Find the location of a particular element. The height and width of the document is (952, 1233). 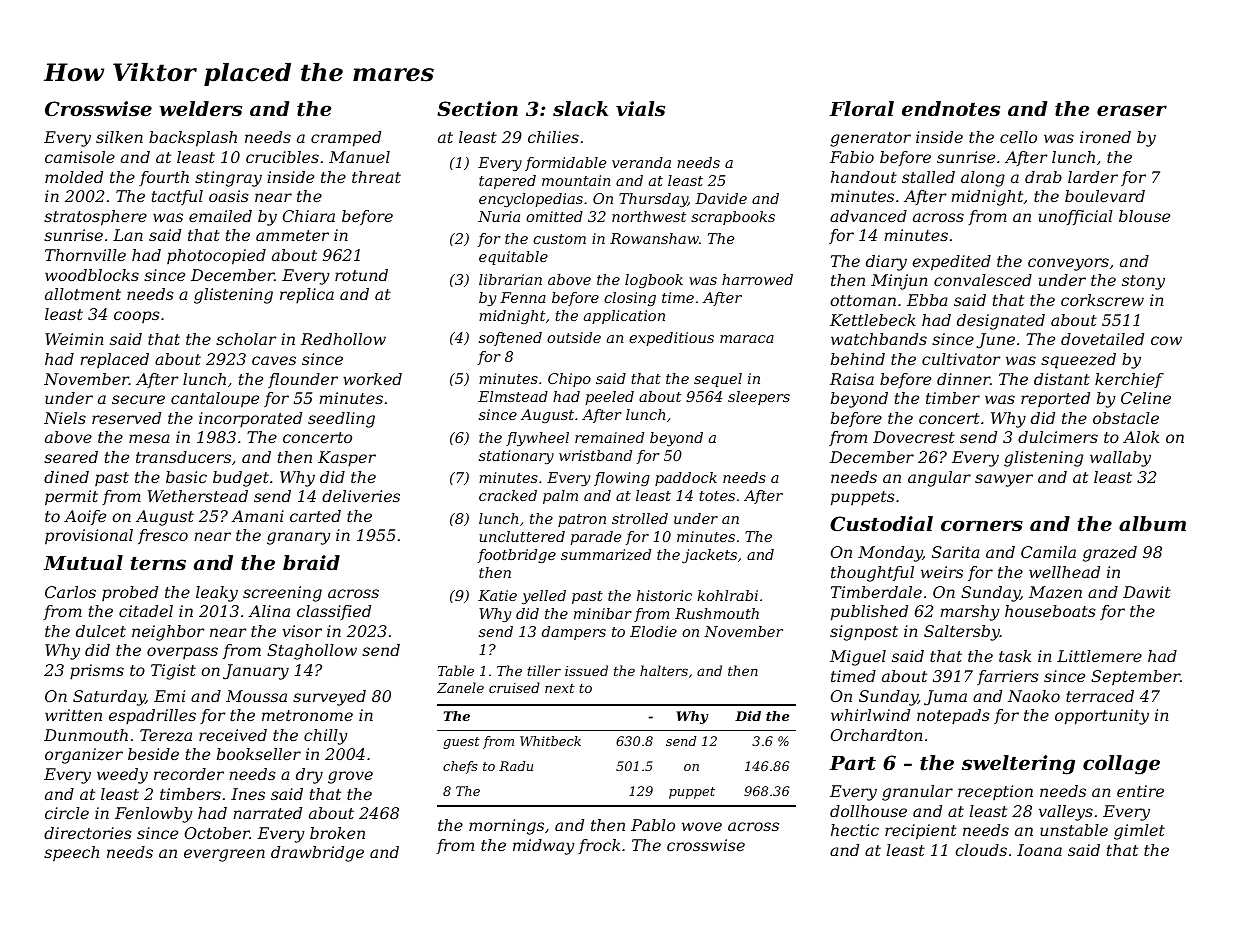

Pablo is located at coordinates (653, 825).
